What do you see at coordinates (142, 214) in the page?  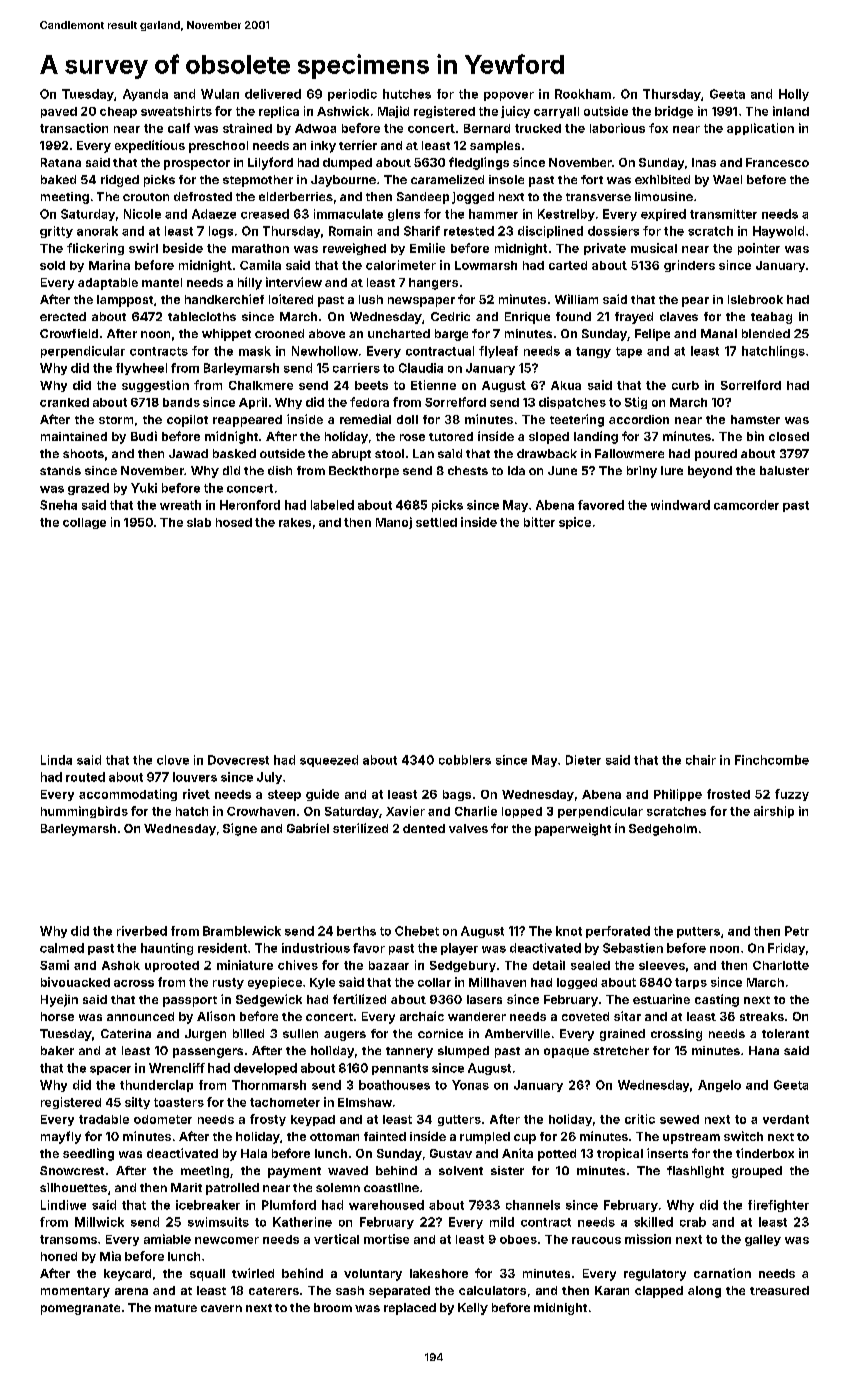 I see `Nicole` at bounding box center [142, 214].
